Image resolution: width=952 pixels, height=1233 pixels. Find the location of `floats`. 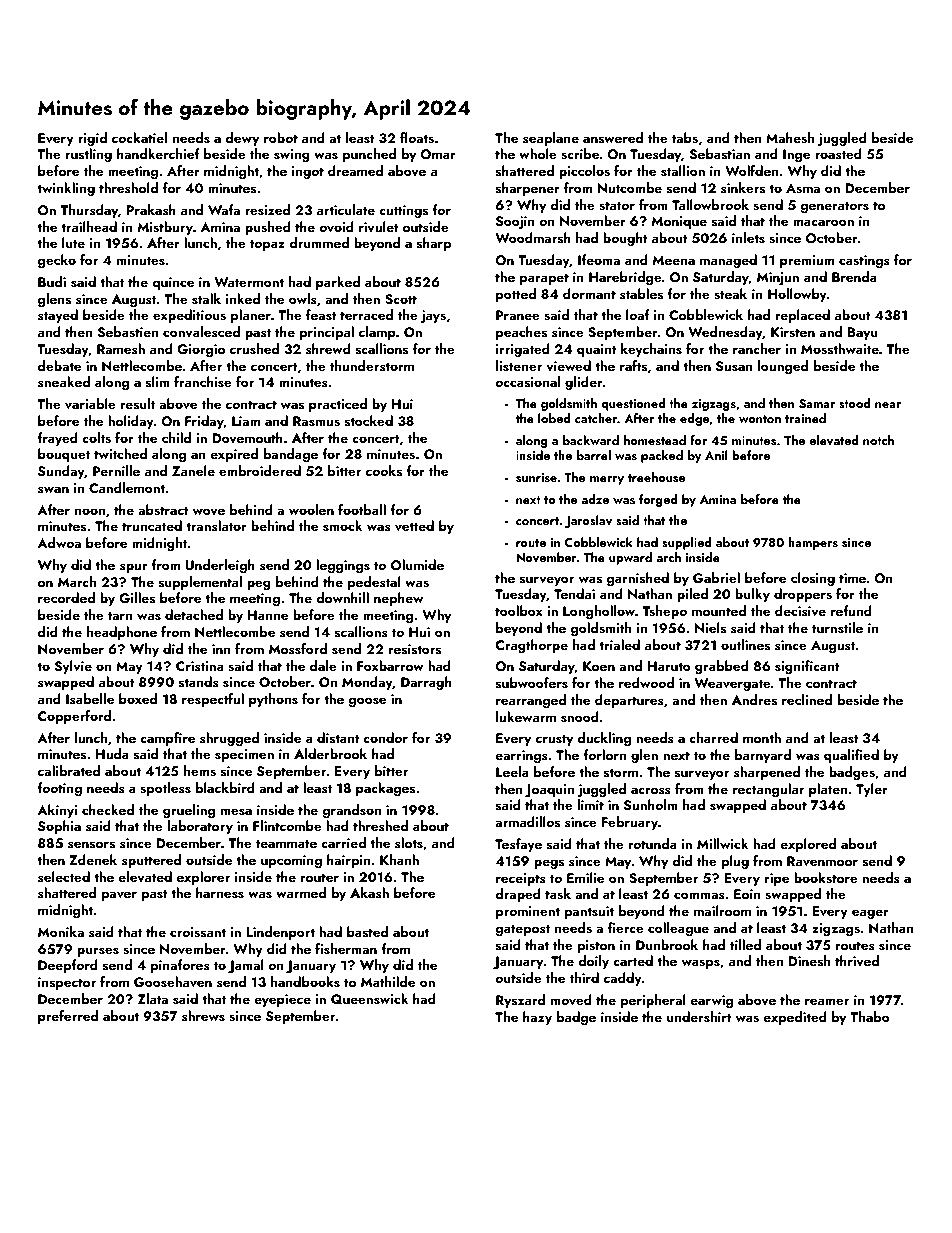

floats is located at coordinates (417, 138).
